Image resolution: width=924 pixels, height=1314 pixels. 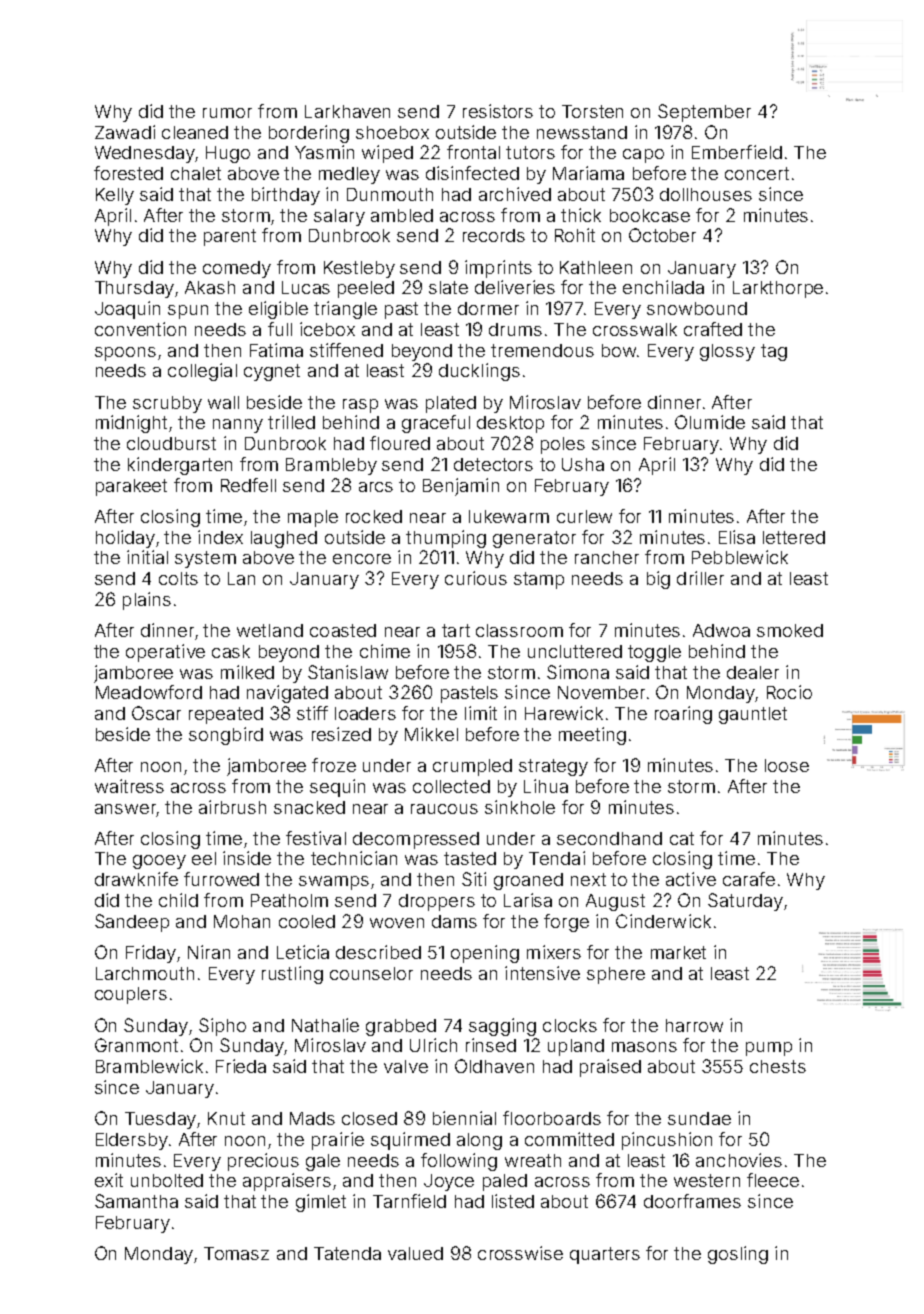 I want to click on birthday, so click(x=286, y=196).
